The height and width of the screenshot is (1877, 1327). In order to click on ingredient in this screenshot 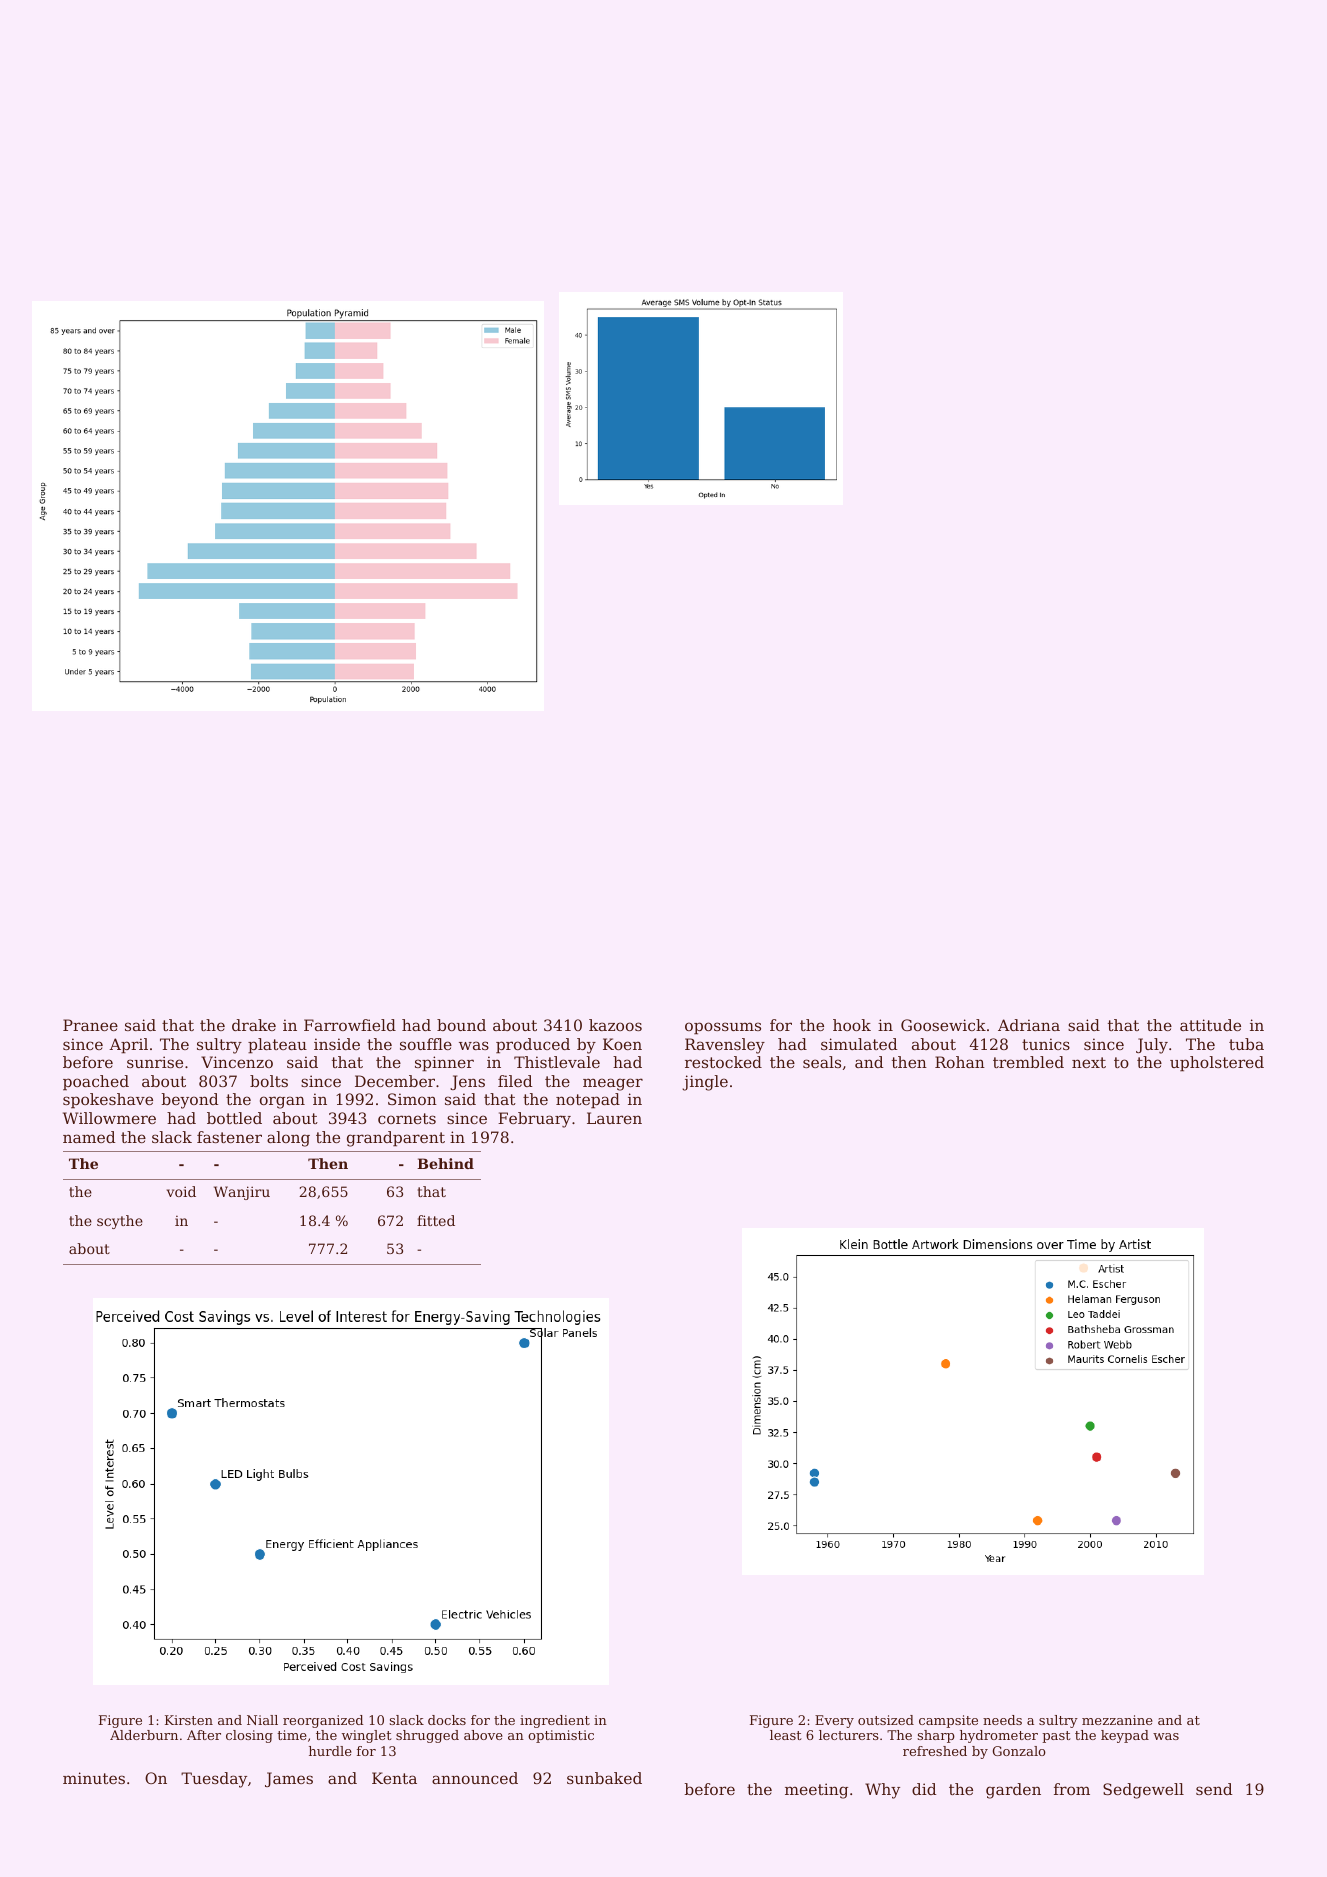, I will do `click(555, 1721)`.
